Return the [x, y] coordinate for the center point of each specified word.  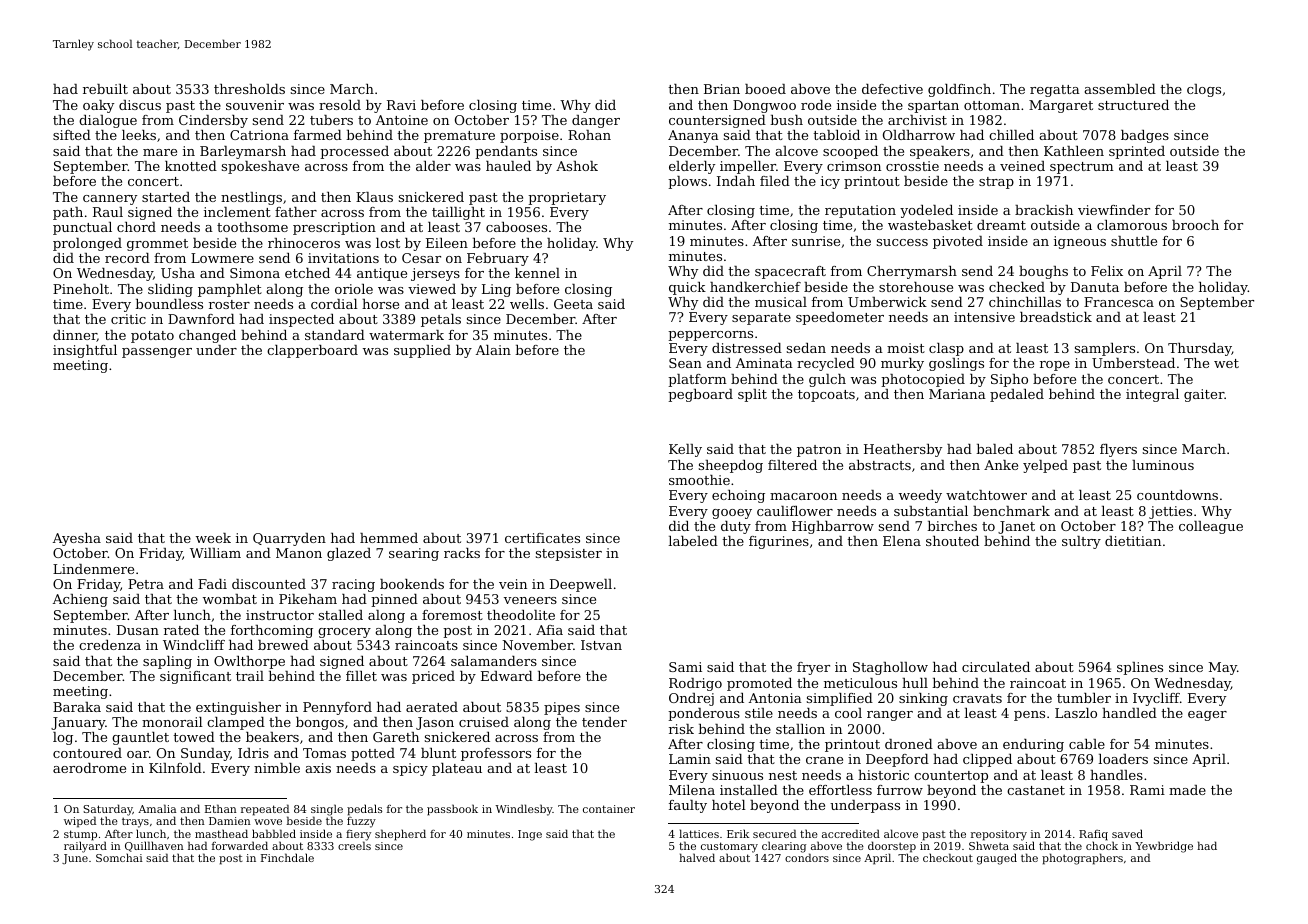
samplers [1105, 349]
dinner [75, 336]
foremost [452, 615]
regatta [1055, 91]
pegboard [700, 395]
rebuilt [105, 89]
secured [774, 833]
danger [596, 121]
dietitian [1133, 541]
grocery [344, 633]
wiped [80, 822]
